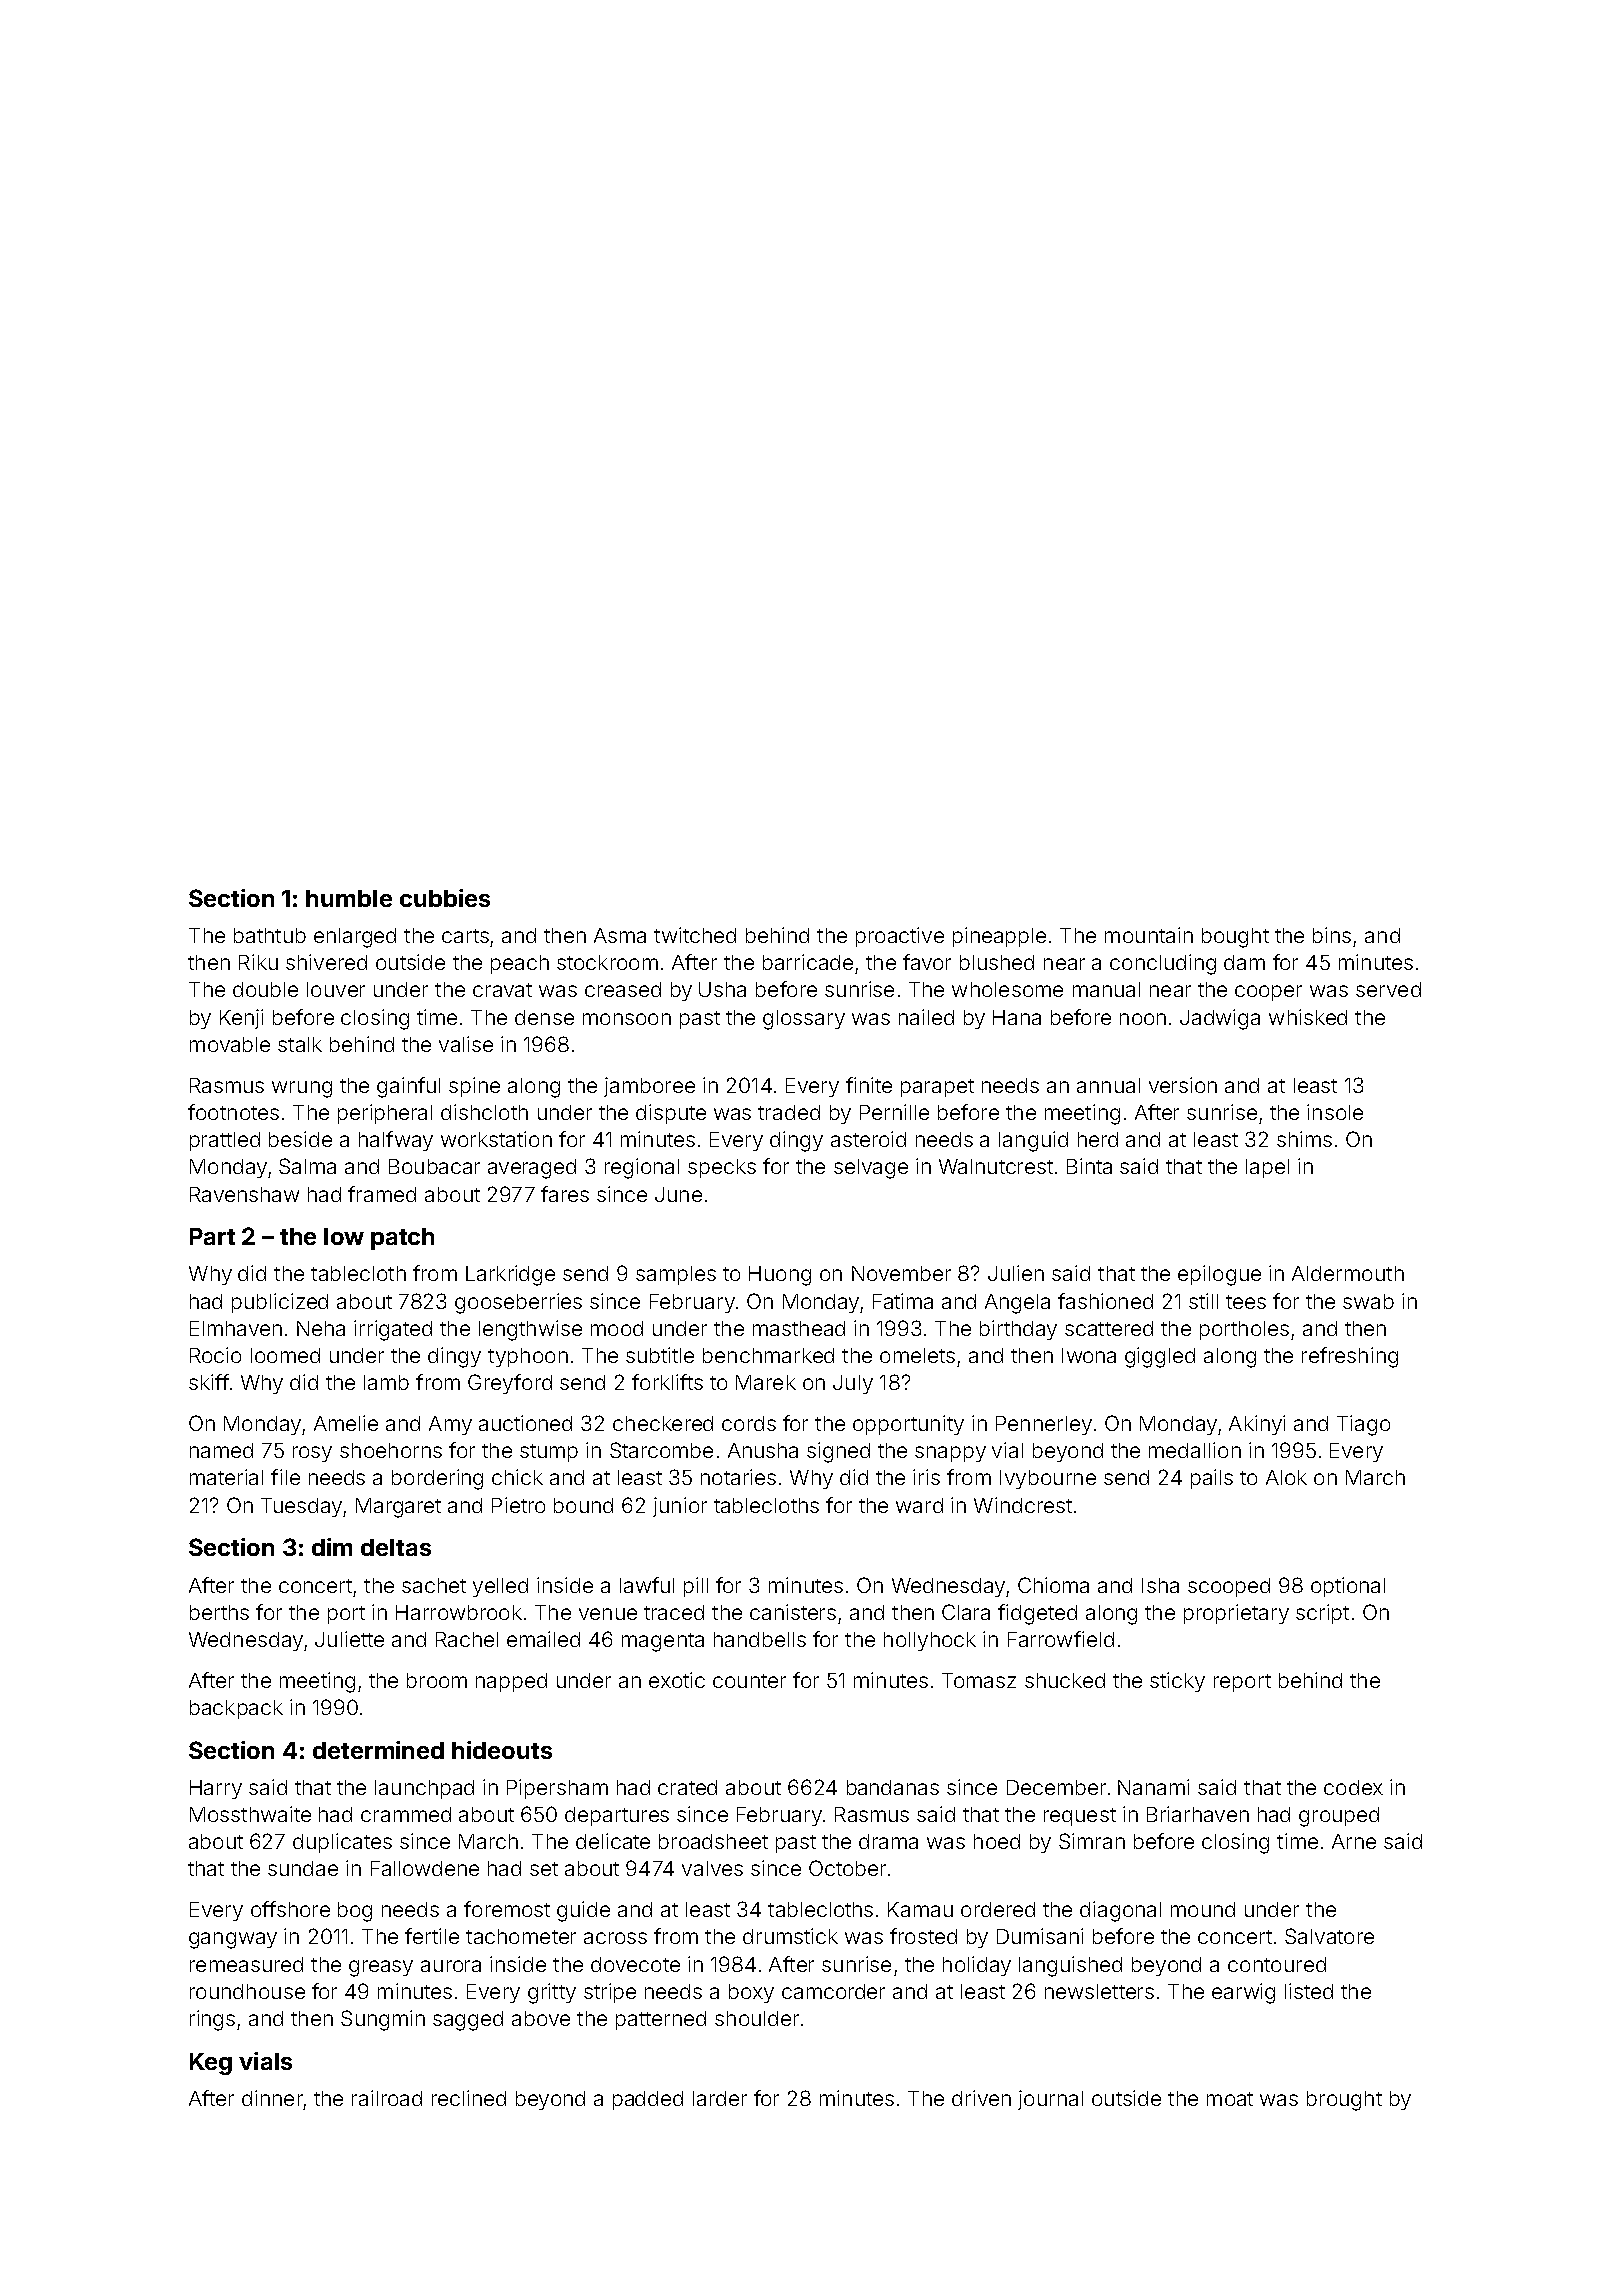 Image resolution: width=1620 pixels, height=2292 pixels. What do you see at coordinates (804, 1020) in the screenshot?
I see `glossary` at bounding box center [804, 1020].
